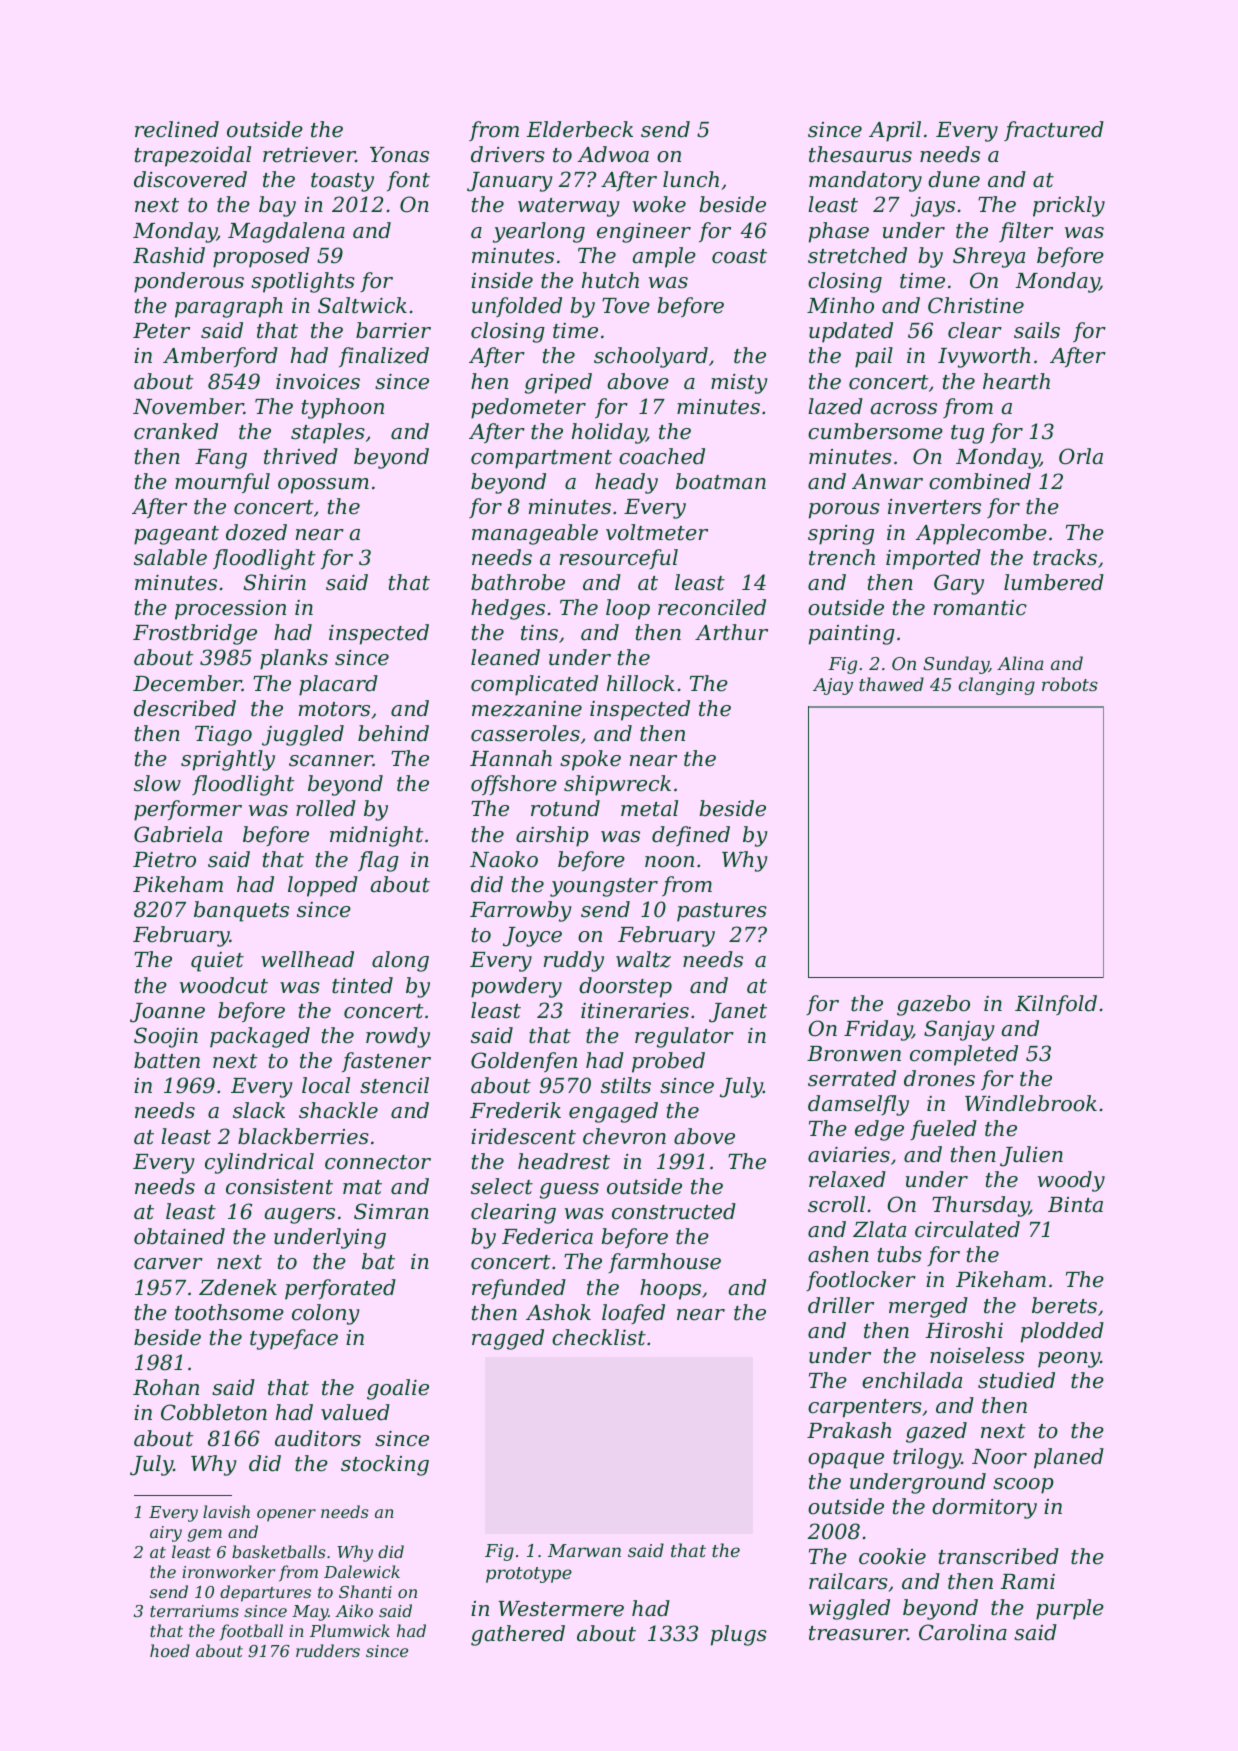 The image size is (1238, 1751). Describe the element at coordinates (1081, 456) in the screenshot. I see `Orla` at that location.
